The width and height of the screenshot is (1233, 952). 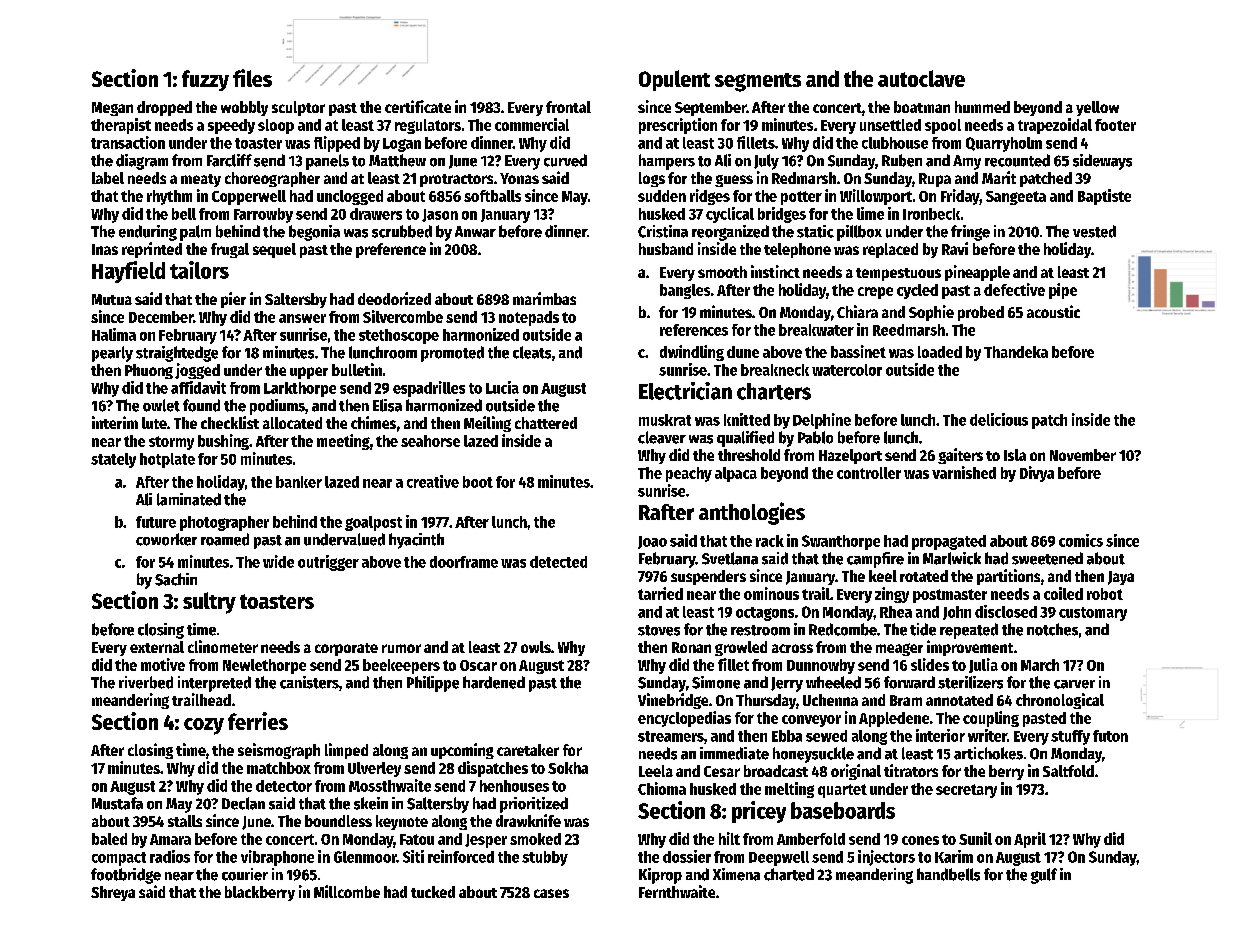 I want to click on certificate, so click(x=418, y=106).
